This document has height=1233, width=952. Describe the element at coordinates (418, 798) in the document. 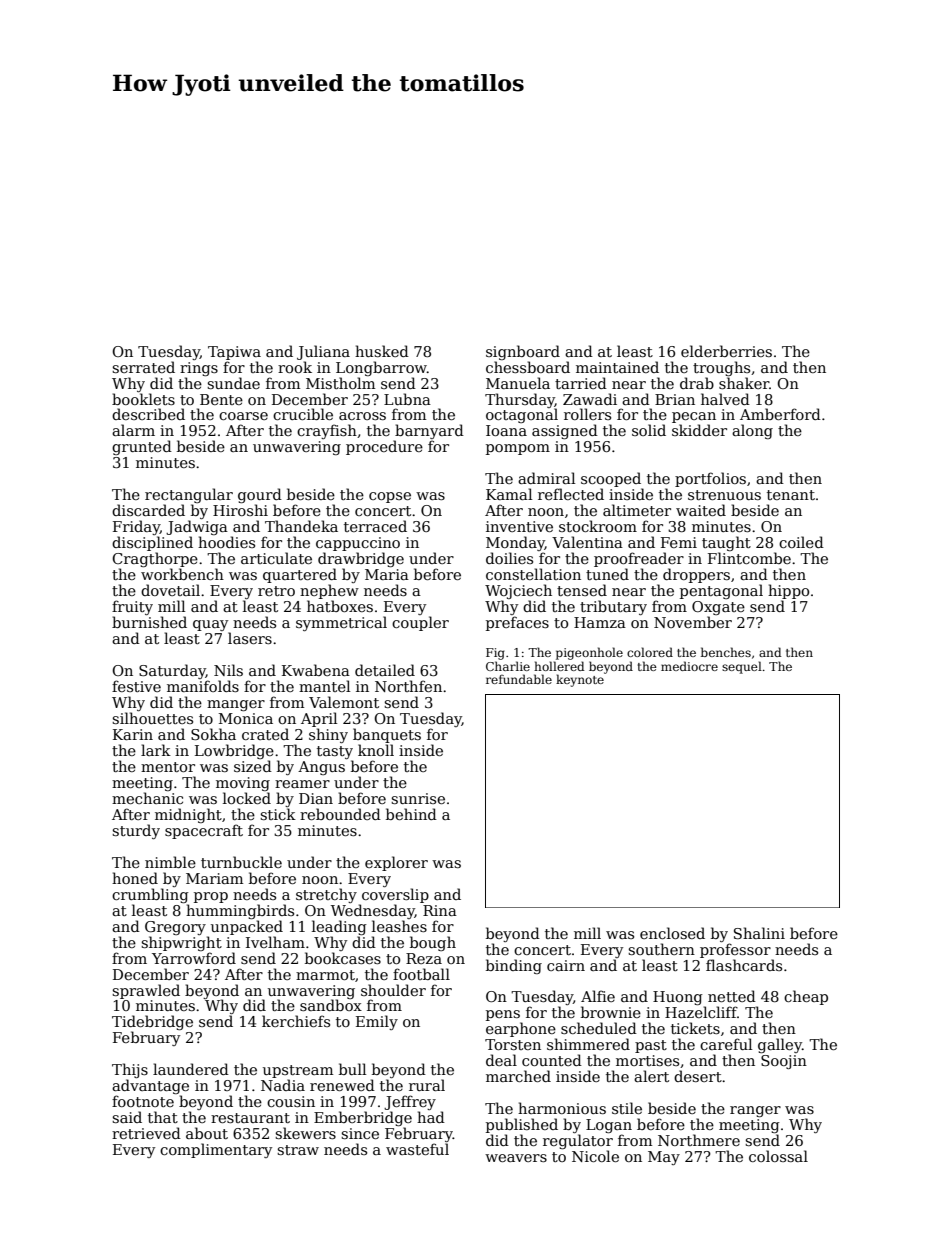

I see `sunrise` at that location.
